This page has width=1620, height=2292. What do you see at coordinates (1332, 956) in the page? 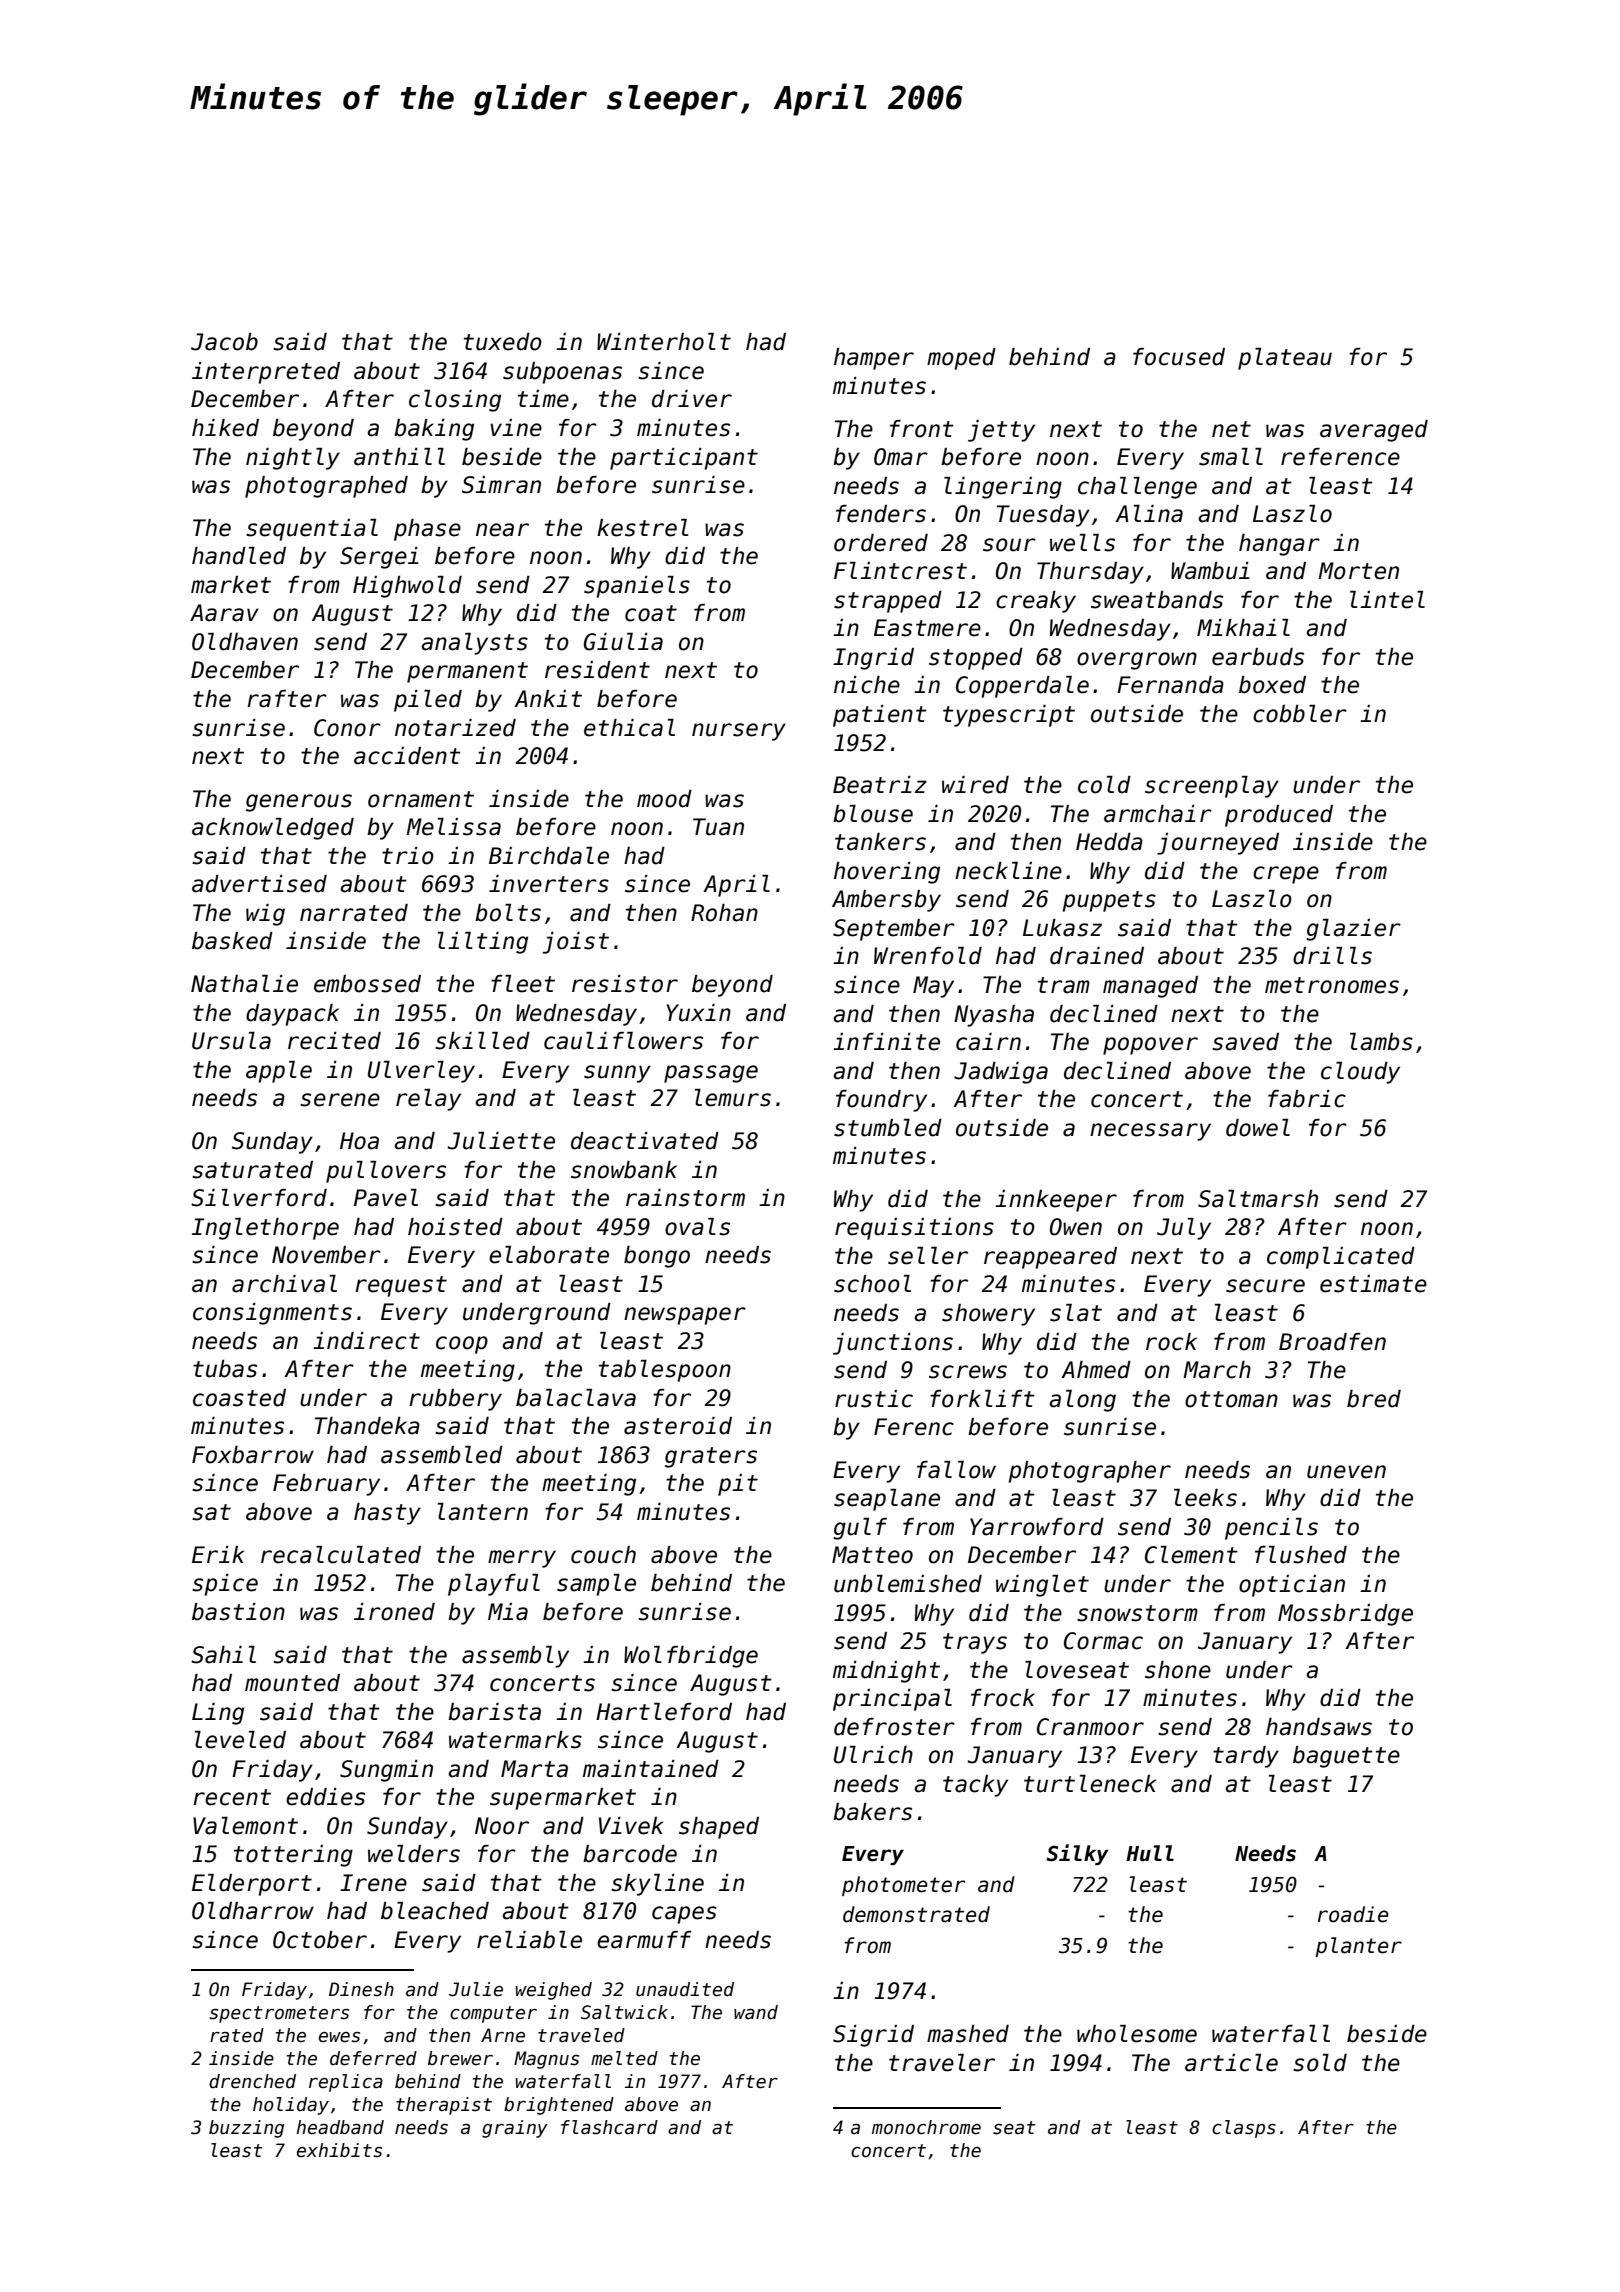
I see `drills` at bounding box center [1332, 956].
